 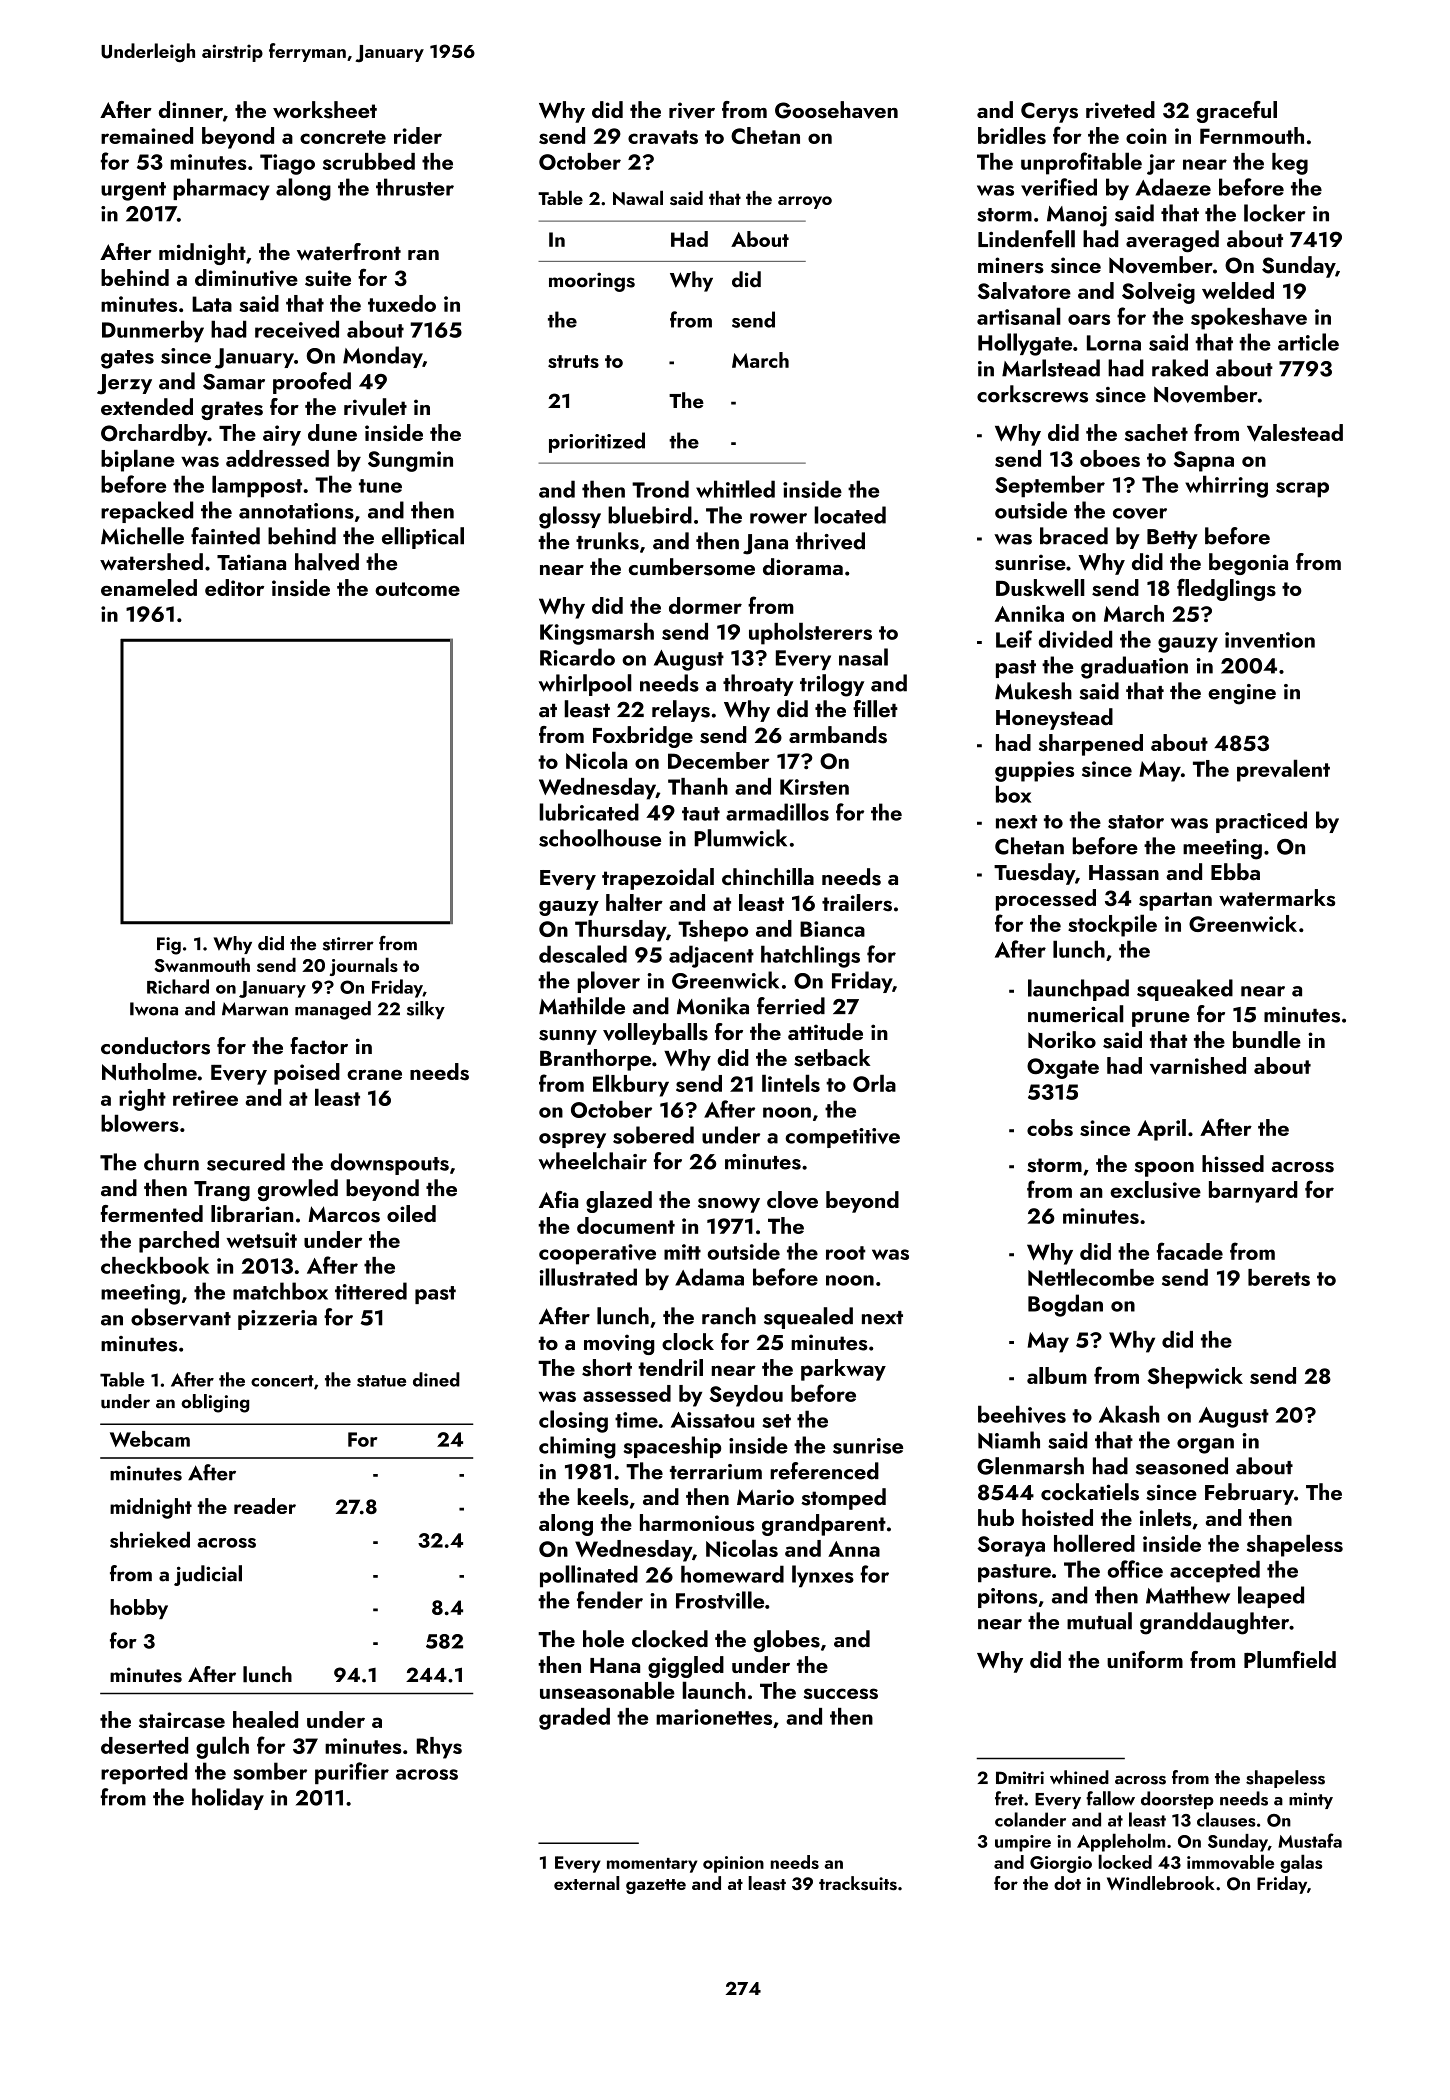 What do you see at coordinates (768, 876) in the screenshot?
I see `chinchilla` at bounding box center [768, 876].
